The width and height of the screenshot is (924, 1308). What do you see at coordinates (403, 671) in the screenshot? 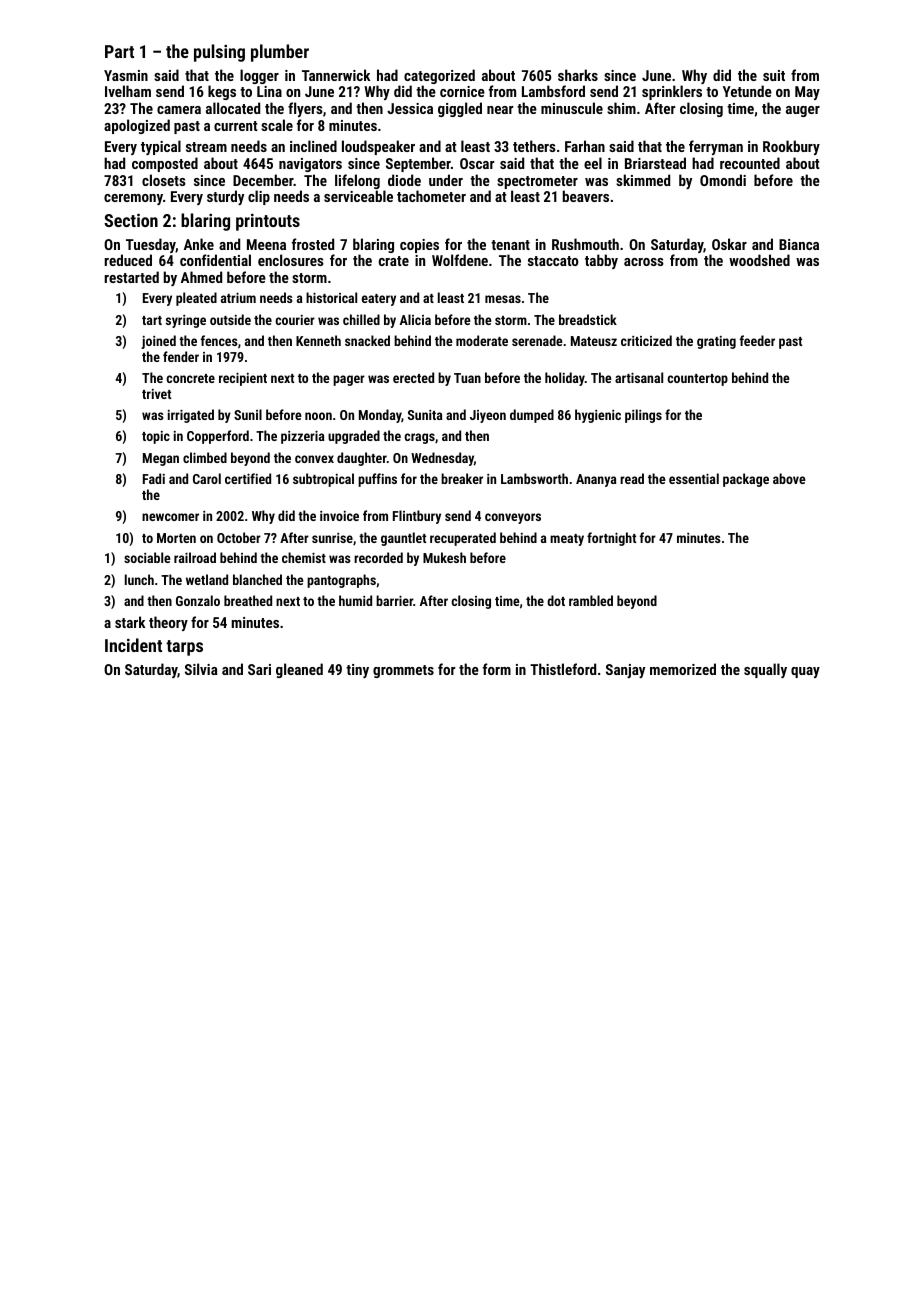
I see `grommets` at bounding box center [403, 671].
